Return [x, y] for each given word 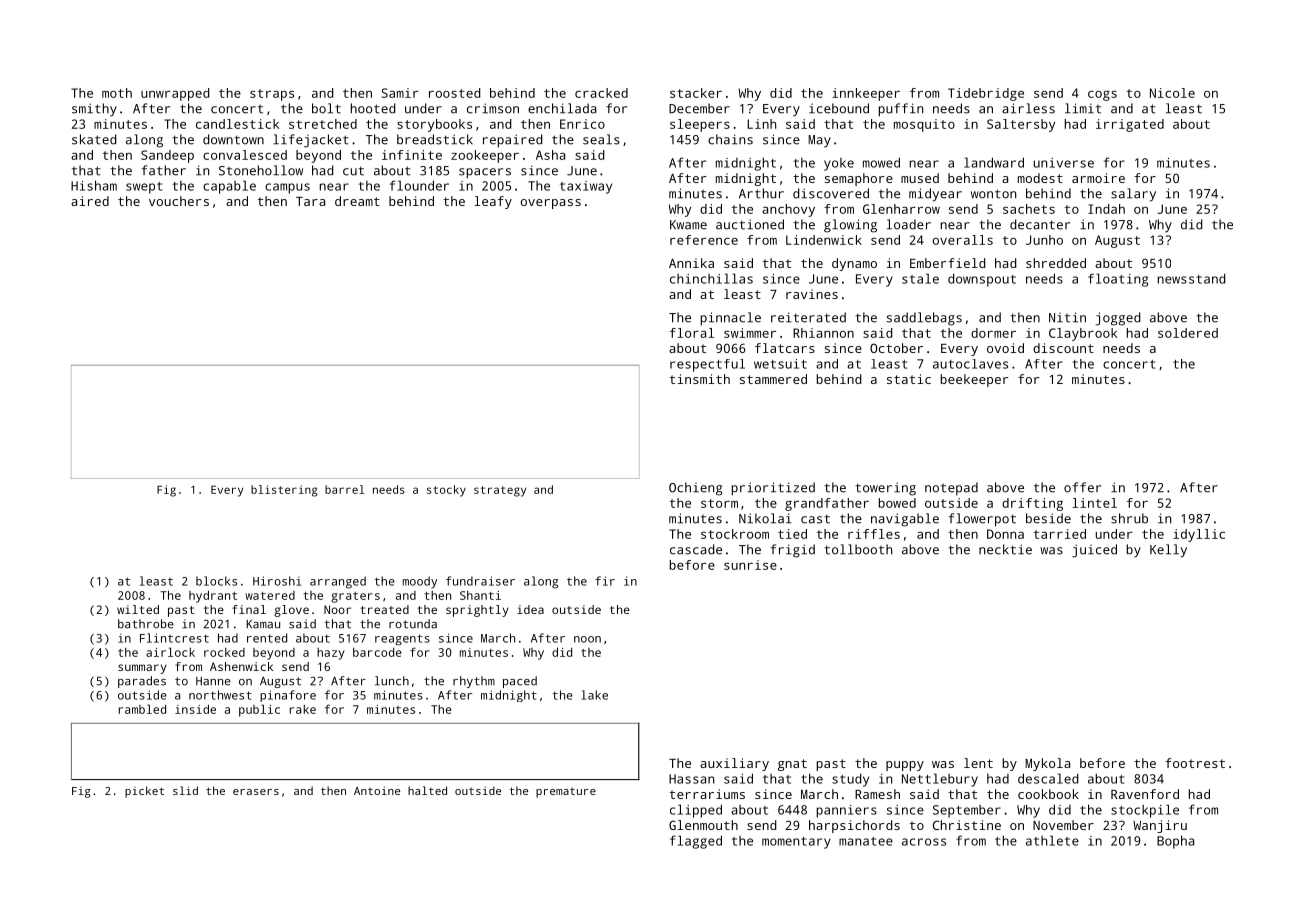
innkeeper [866, 94]
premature [566, 792]
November [1063, 825]
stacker [696, 93]
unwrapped [175, 94]
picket [144, 792]
